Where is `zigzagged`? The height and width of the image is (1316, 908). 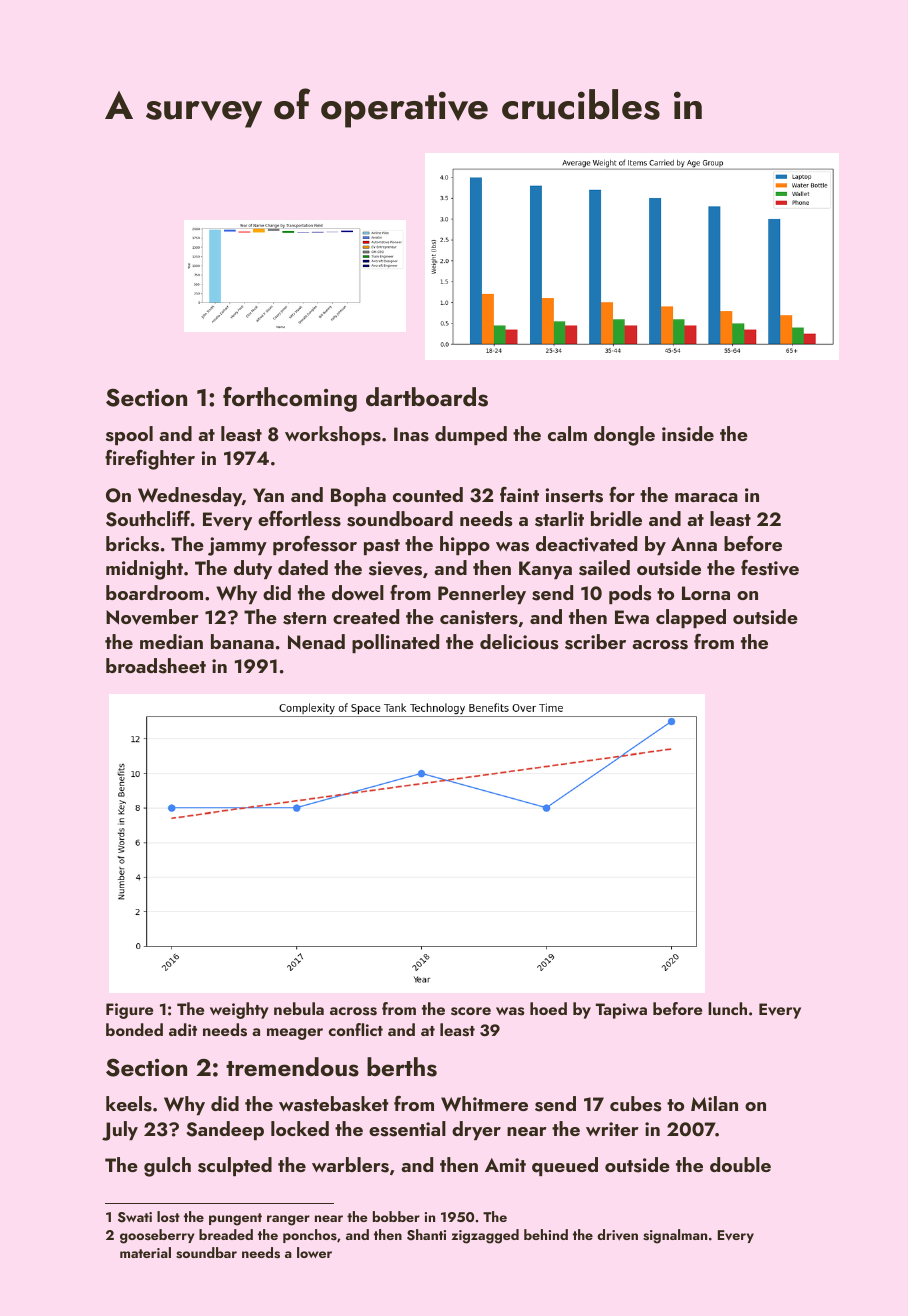 zigzagged is located at coordinates (485, 1236).
